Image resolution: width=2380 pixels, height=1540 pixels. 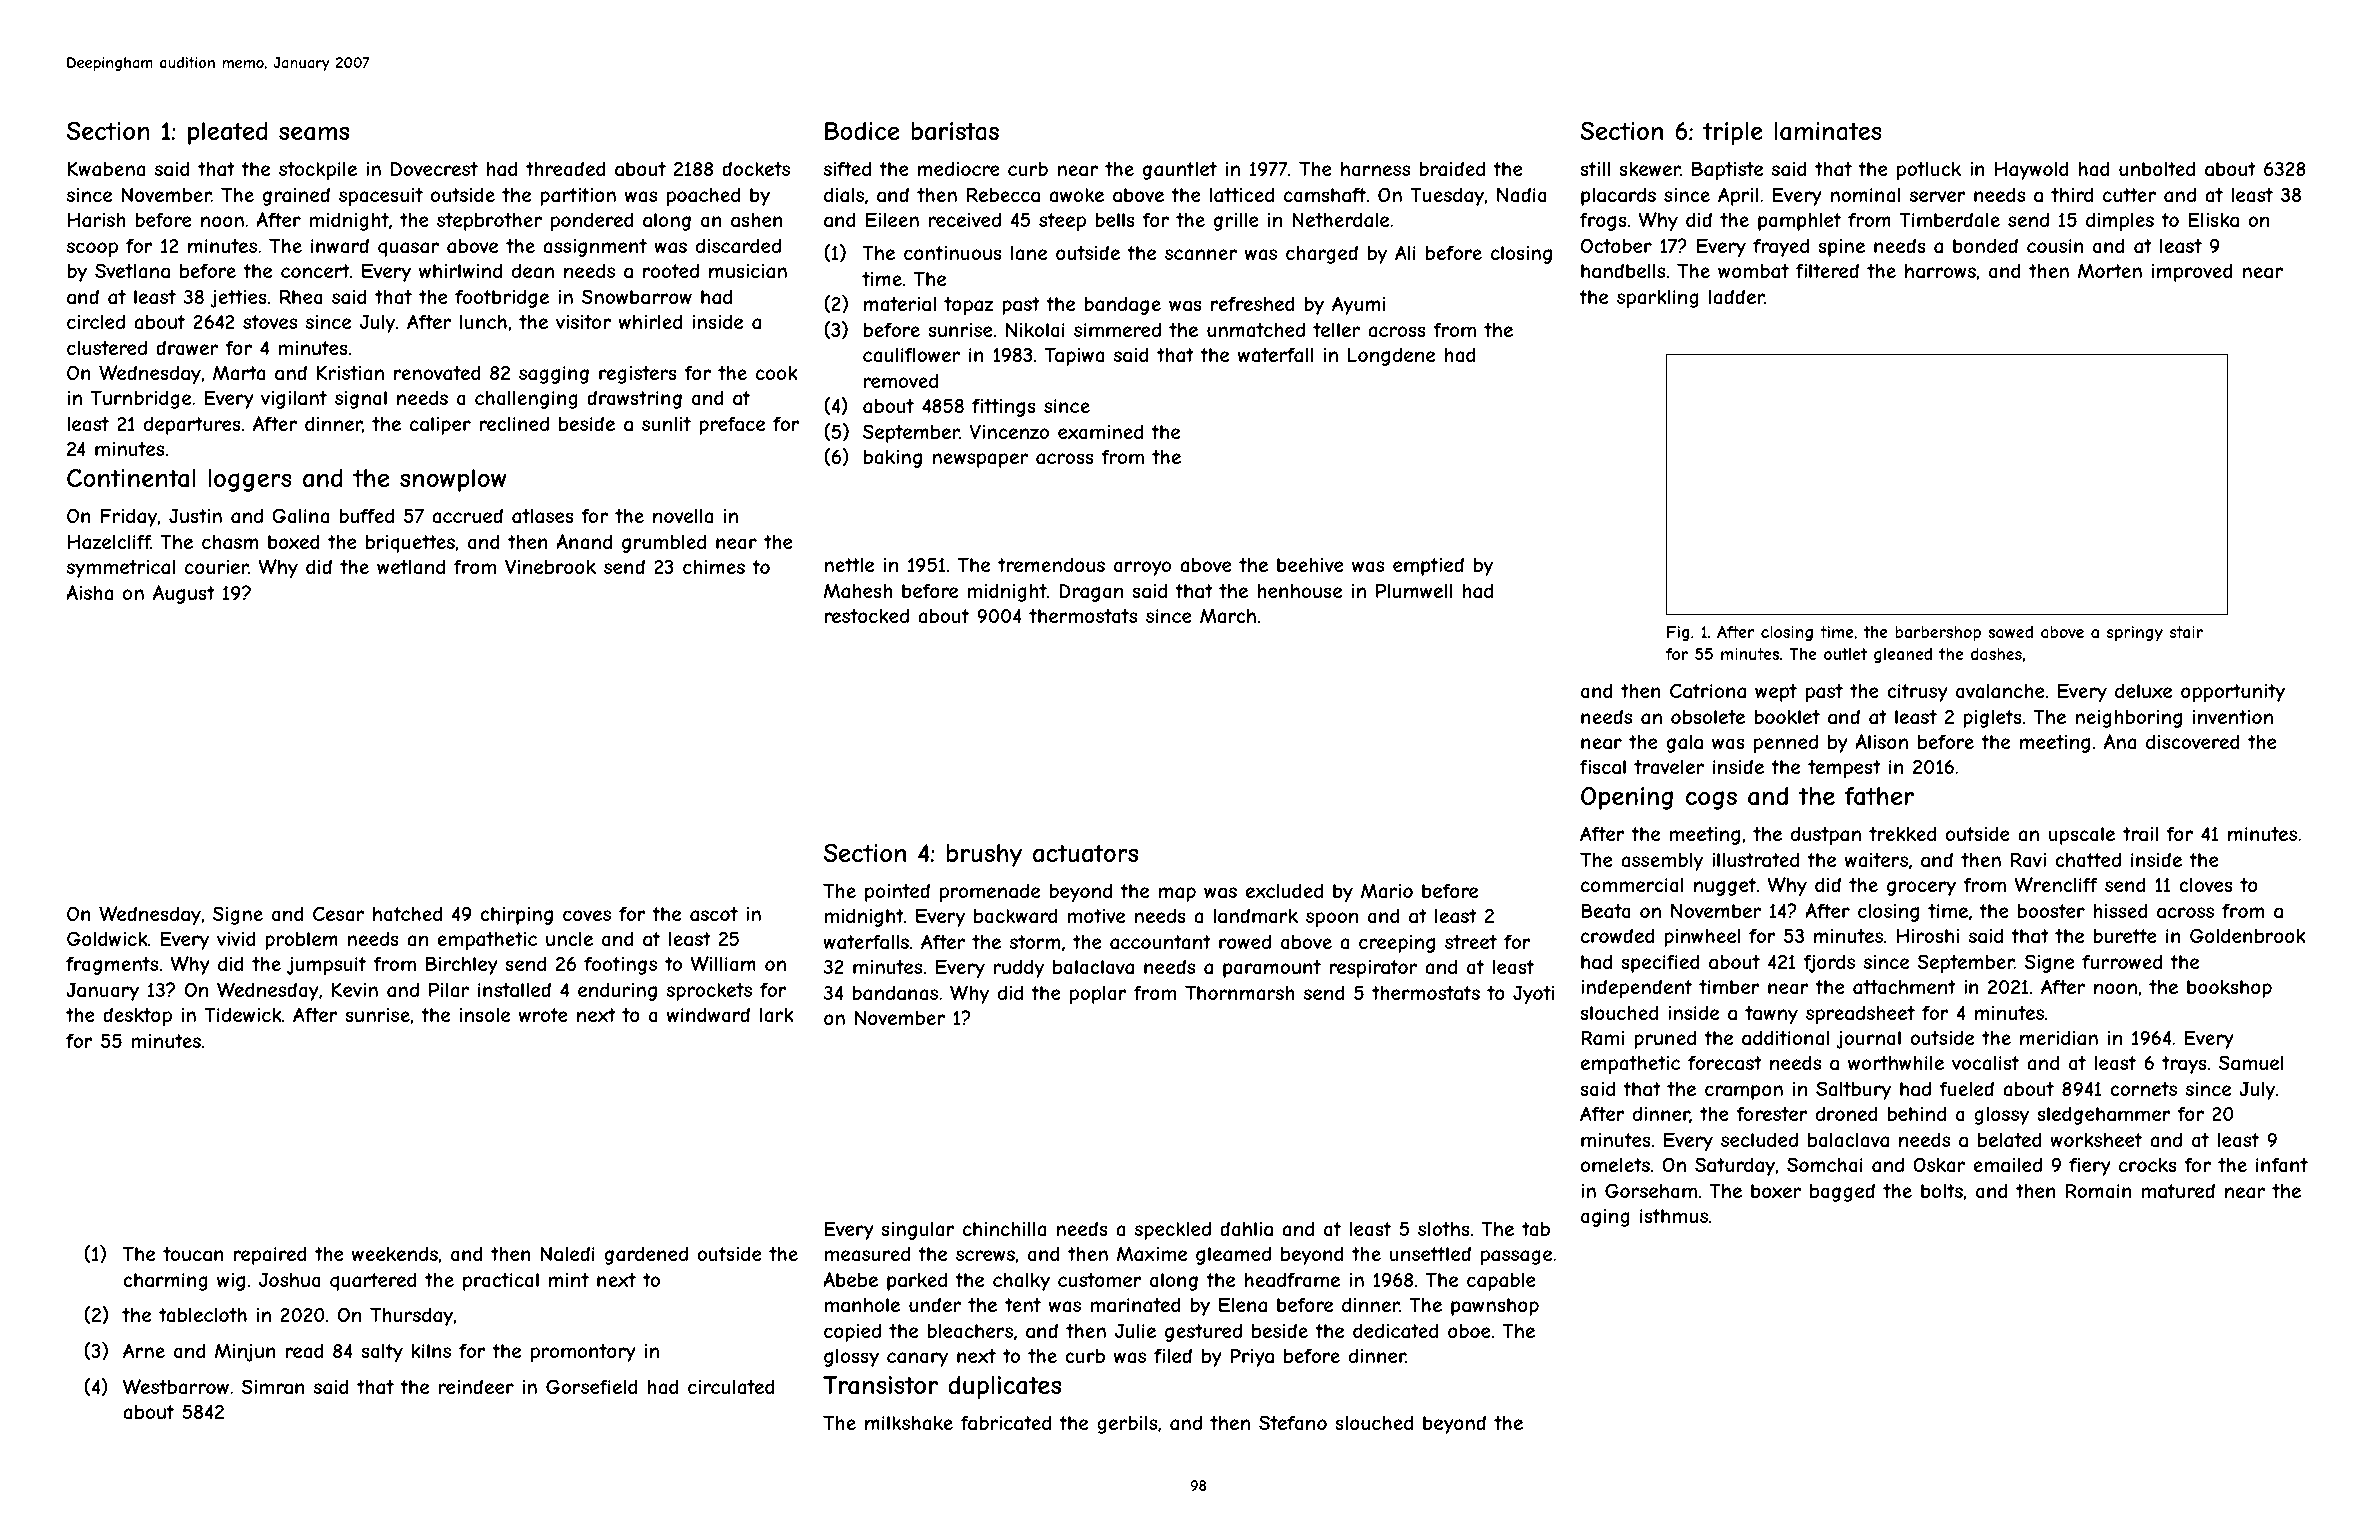 What do you see at coordinates (176, 1386) in the document?
I see `Westbarrow` at bounding box center [176, 1386].
